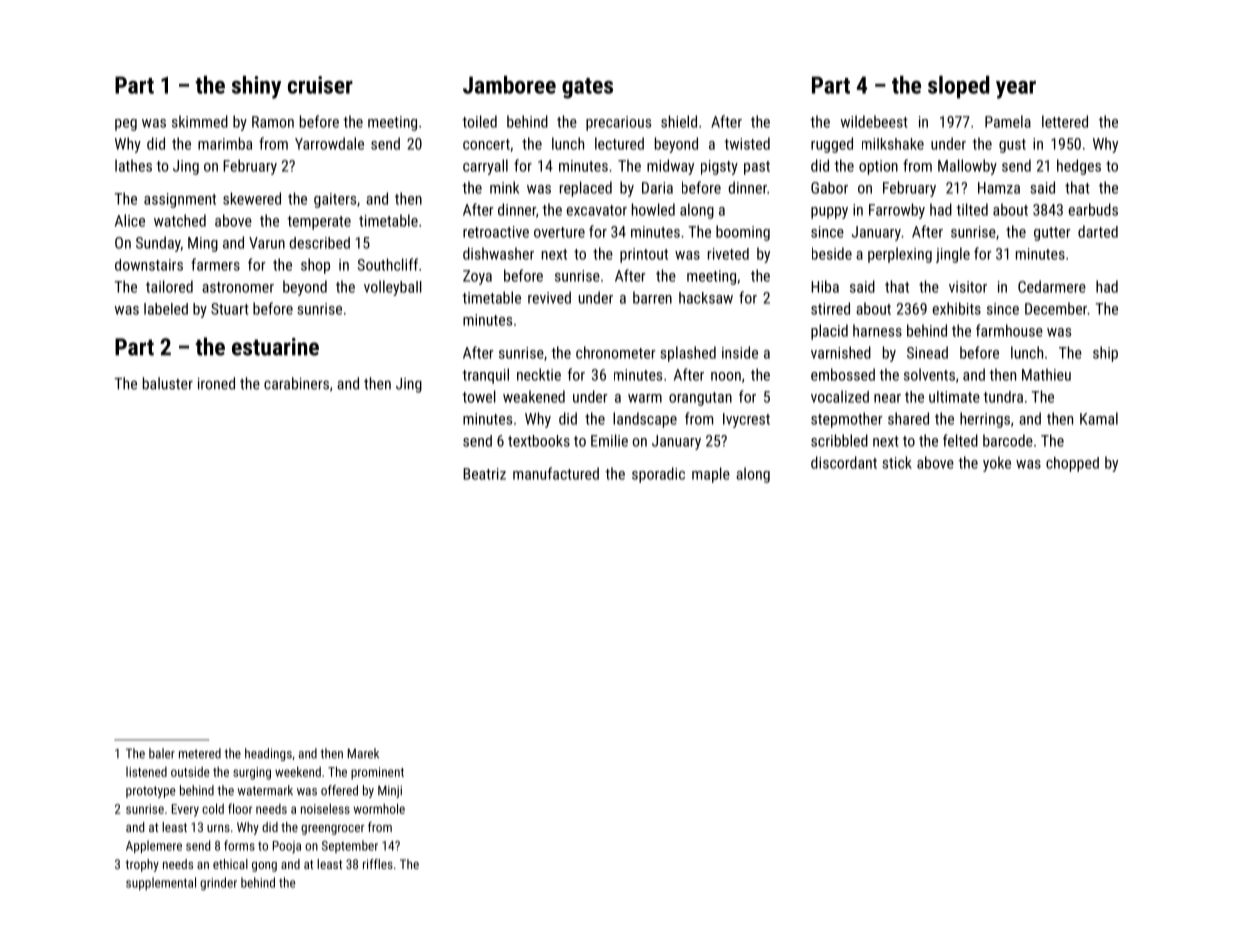 The height and width of the image is (952, 1233). What do you see at coordinates (840, 396) in the image?
I see `vocalized` at bounding box center [840, 396].
